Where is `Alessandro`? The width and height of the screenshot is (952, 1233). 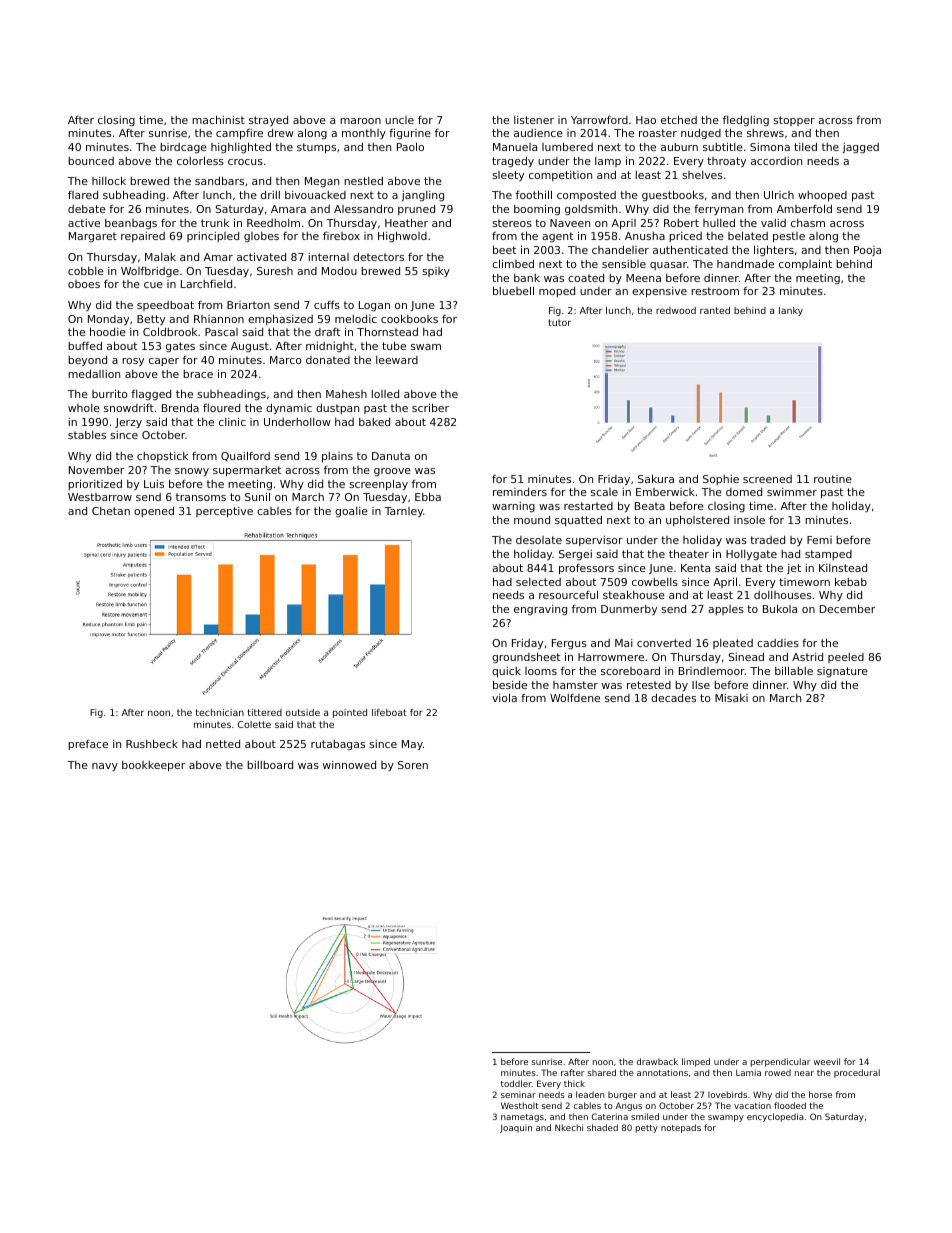
Alessandro is located at coordinates (363, 208).
